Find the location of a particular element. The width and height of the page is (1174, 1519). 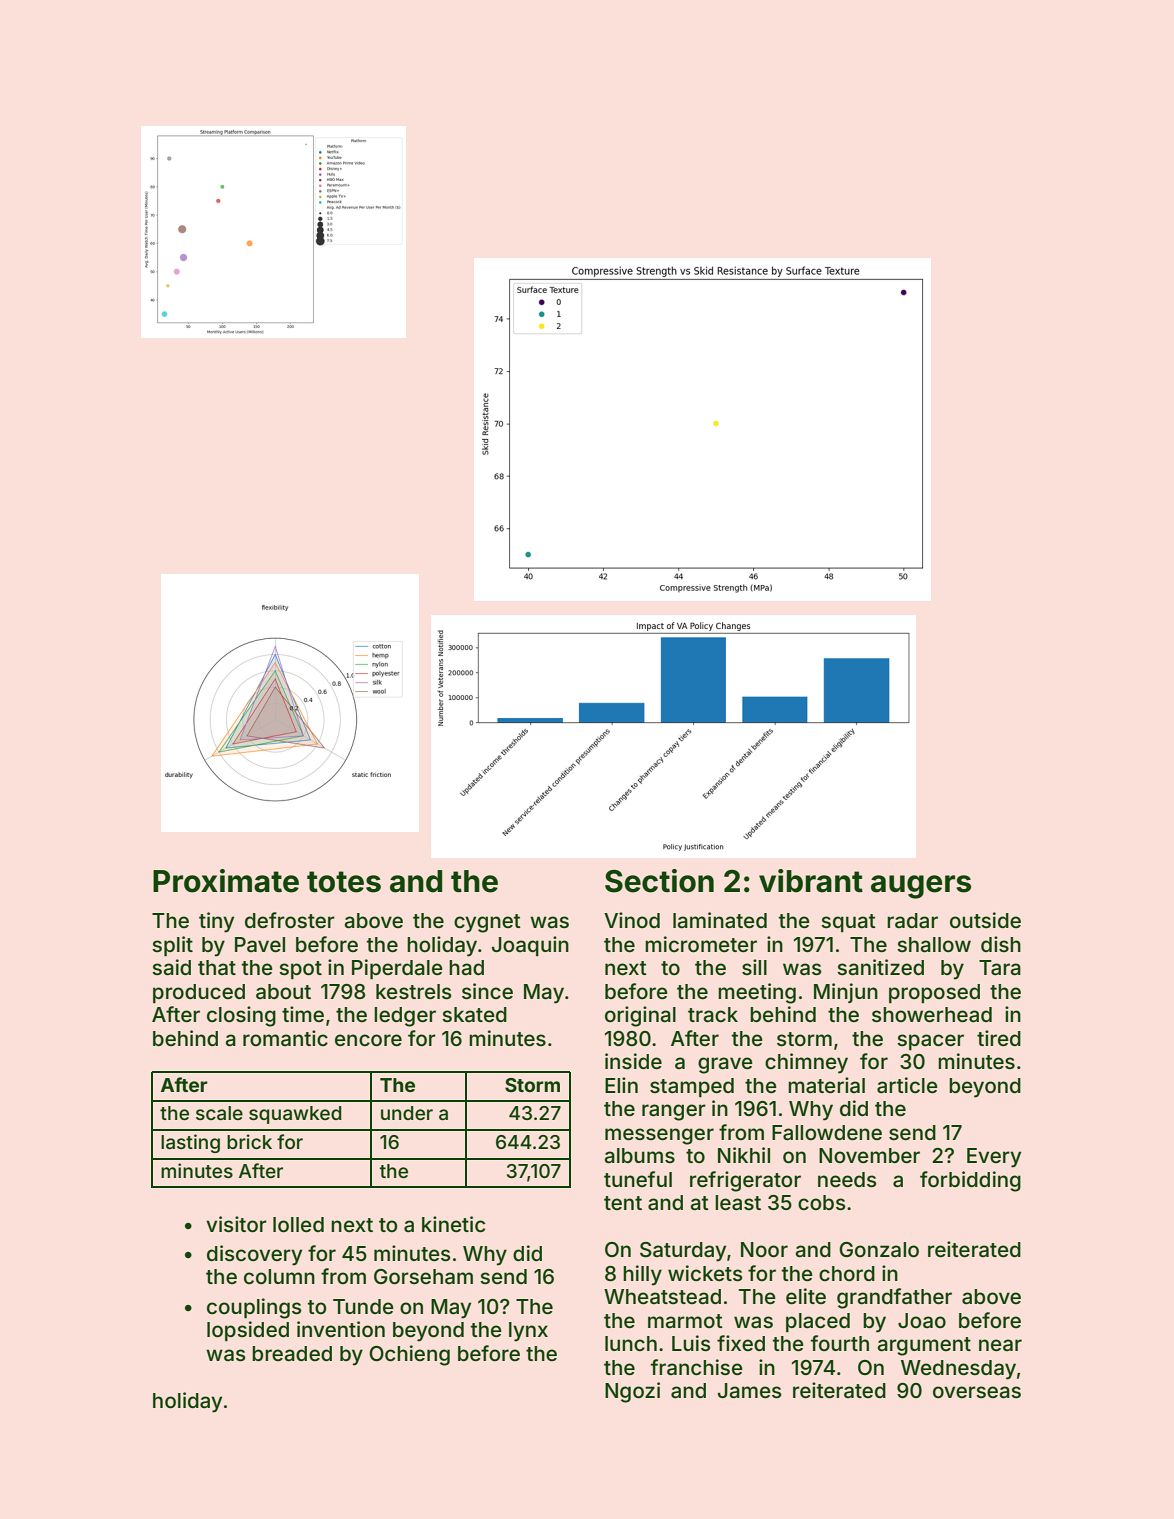

Ngozi is located at coordinates (632, 1392).
